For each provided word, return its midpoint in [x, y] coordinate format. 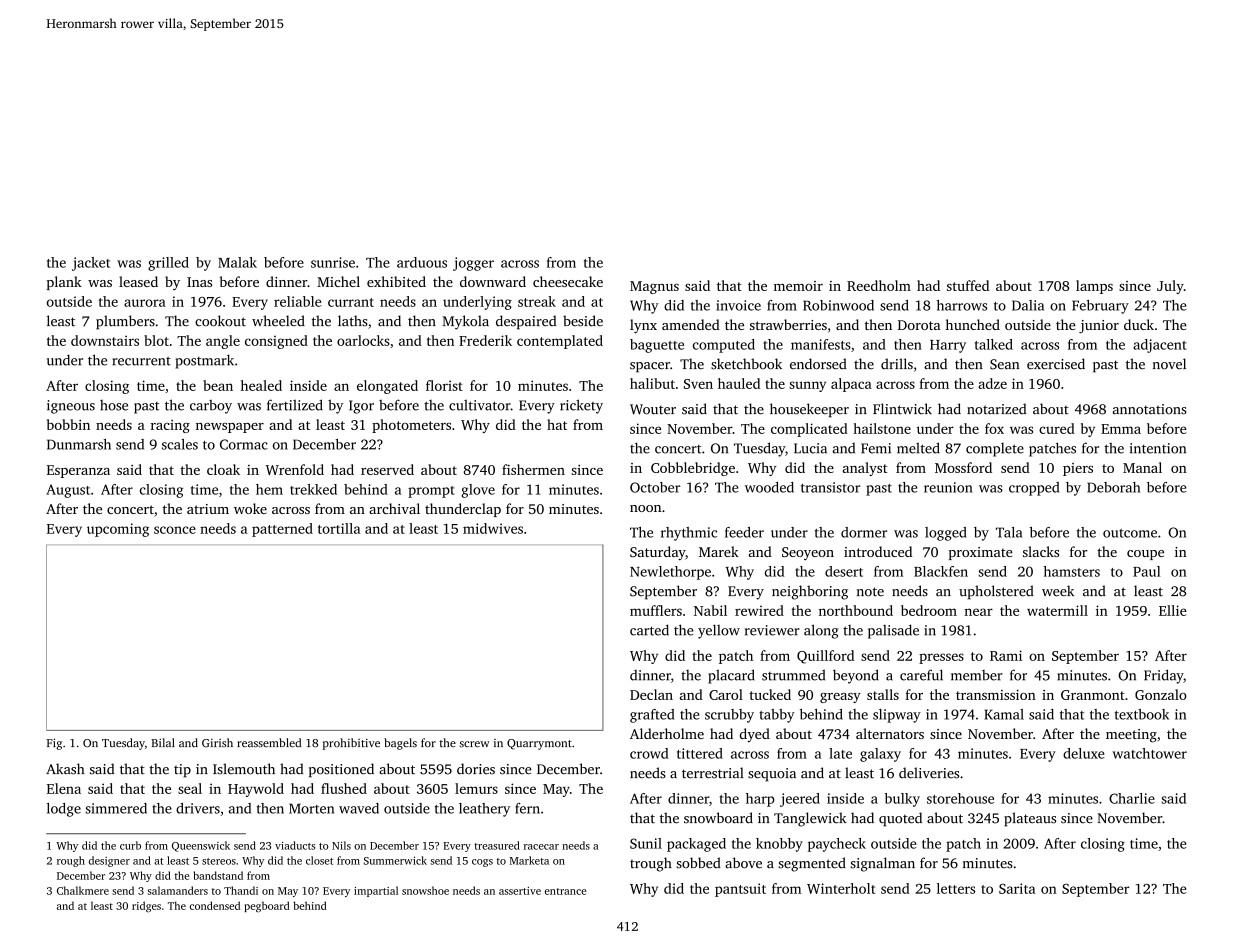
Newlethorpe [670, 573]
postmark [204, 361]
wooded [769, 487]
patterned [282, 530]
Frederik [485, 340]
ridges [146, 907]
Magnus [654, 287]
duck [1139, 324]
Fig [54, 744]
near [978, 612]
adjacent [1159, 346]
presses [941, 658]
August [68, 491]
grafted [652, 716]
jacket [91, 264]
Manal [1142, 467]
